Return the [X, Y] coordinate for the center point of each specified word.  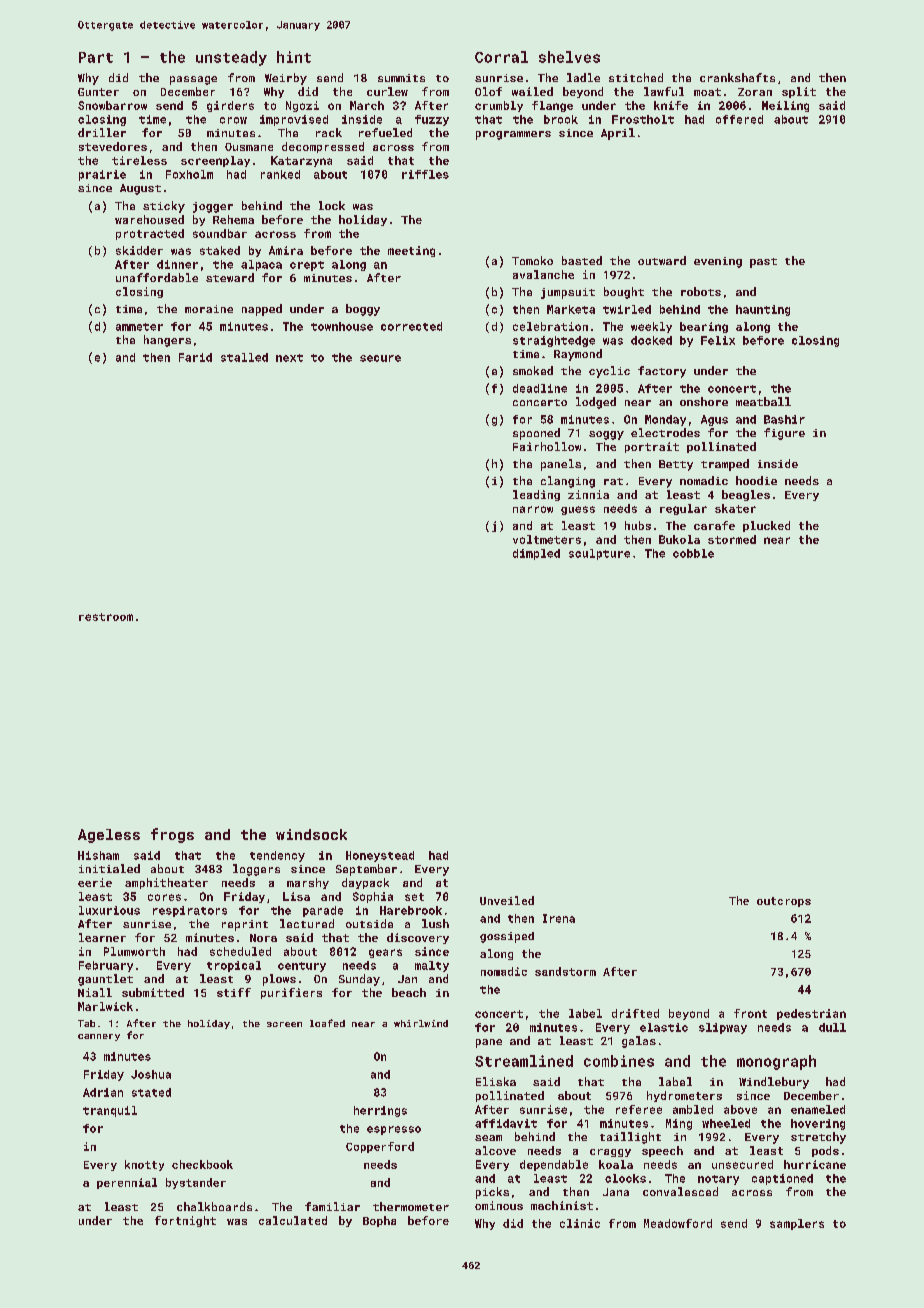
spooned [536, 434]
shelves [569, 57]
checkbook [202, 1164]
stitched [636, 77]
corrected [411, 326]
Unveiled [507, 900]
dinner [177, 264]
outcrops [784, 902]
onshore [704, 401]
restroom [106, 617]
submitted [153, 992]
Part [96, 57]
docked [651, 340]
